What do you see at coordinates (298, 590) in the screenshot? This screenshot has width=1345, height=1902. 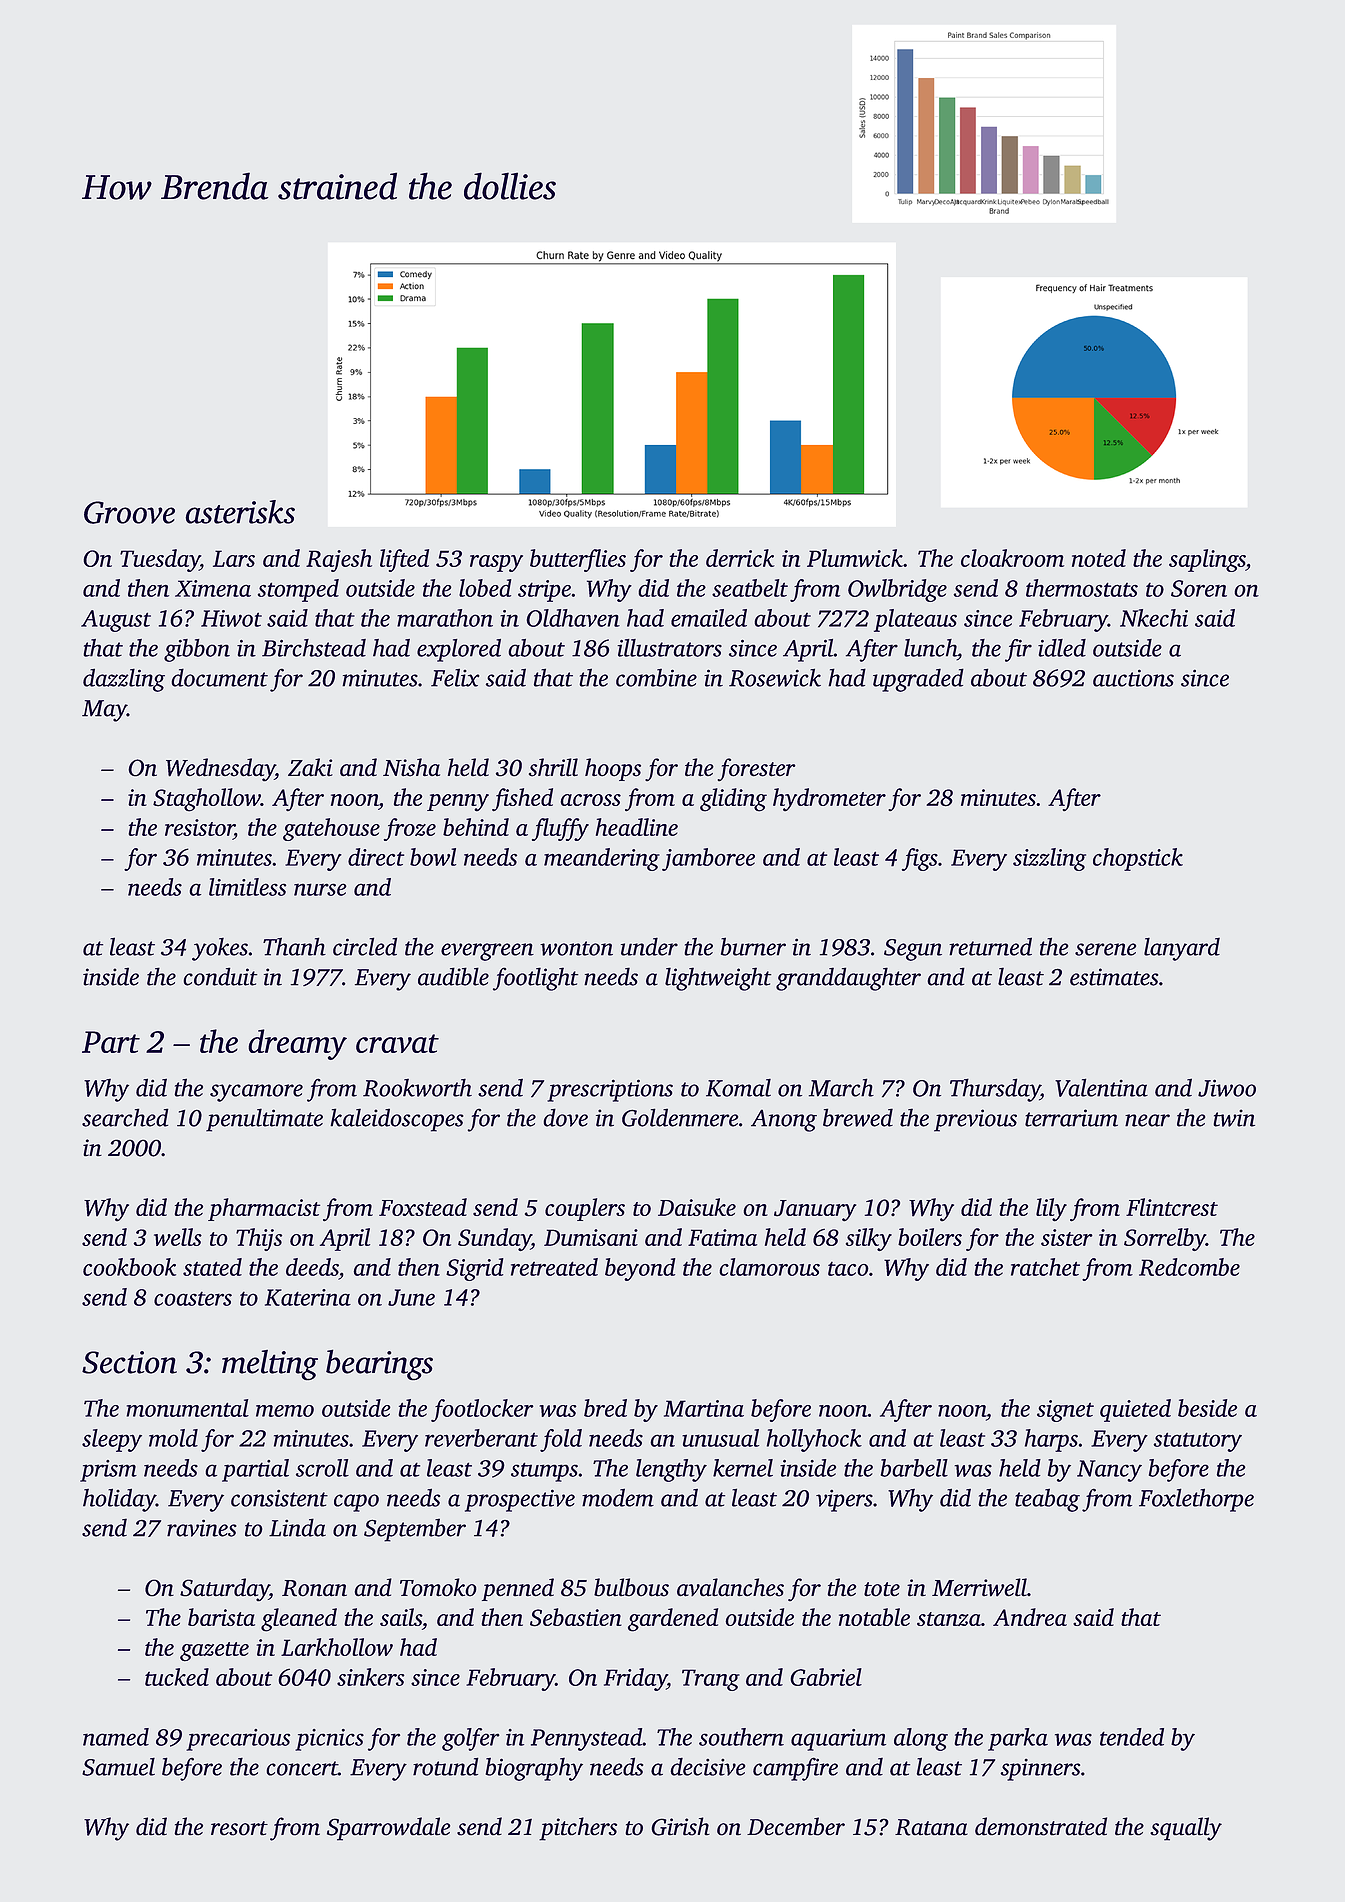 I see `stomped` at bounding box center [298, 590].
